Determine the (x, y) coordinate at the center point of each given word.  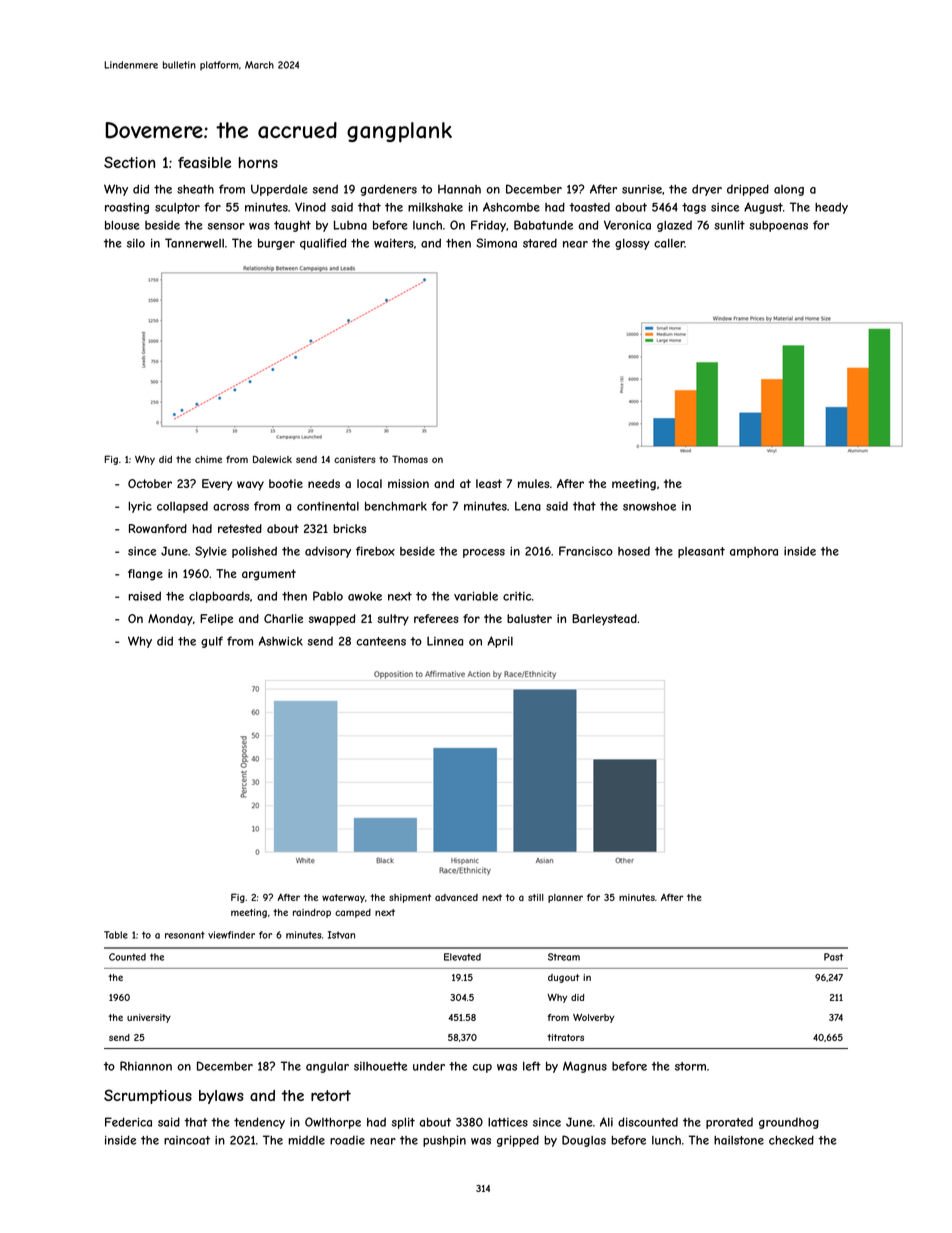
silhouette (380, 1066)
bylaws (221, 1097)
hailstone (739, 1140)
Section (129, 162)
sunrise (642, 189)
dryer (707, 190)
